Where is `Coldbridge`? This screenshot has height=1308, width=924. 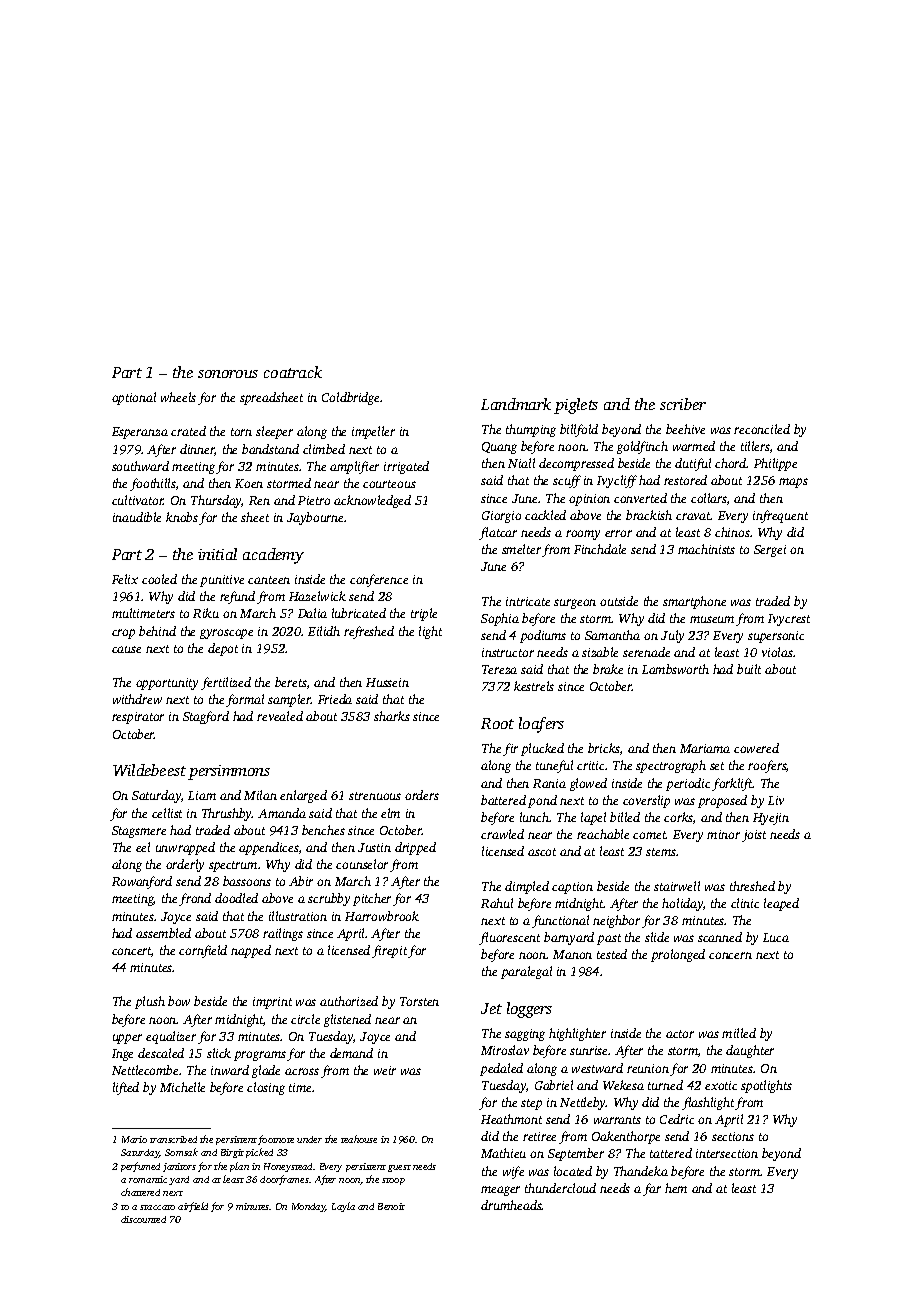
Coldbridge is located at coordinates (350, 398).
